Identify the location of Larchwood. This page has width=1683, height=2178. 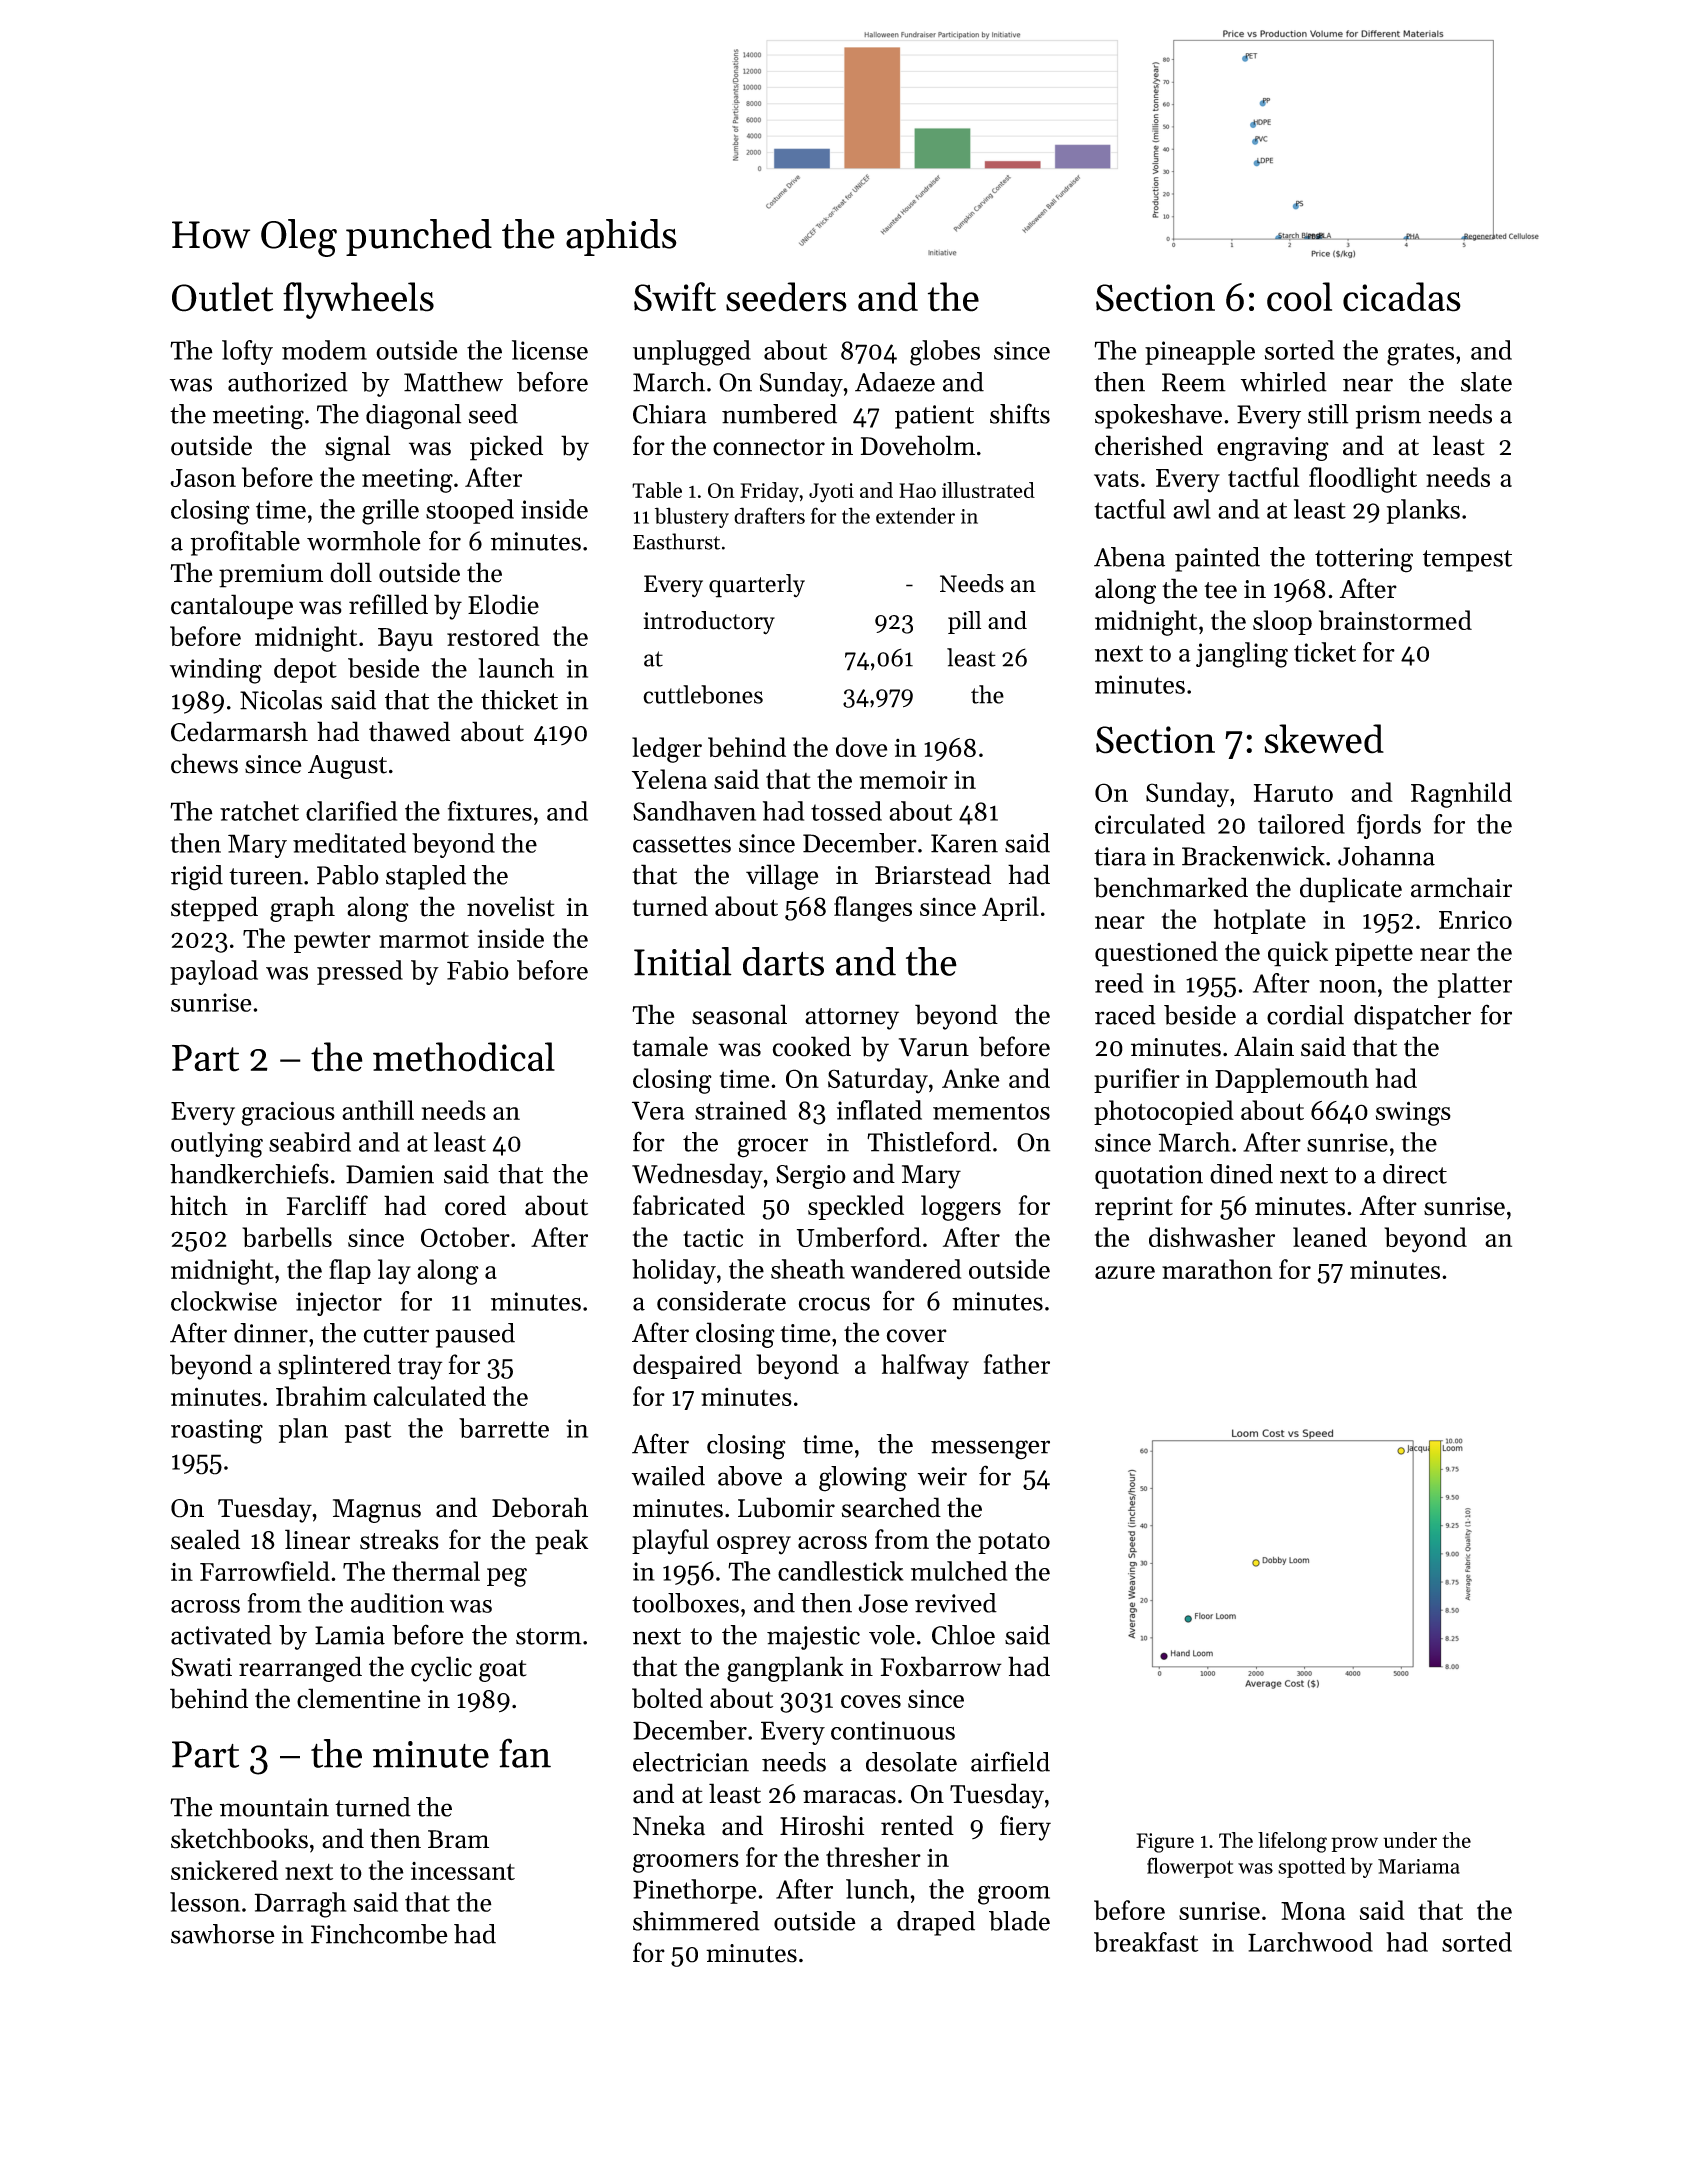
(1310, 1942).
